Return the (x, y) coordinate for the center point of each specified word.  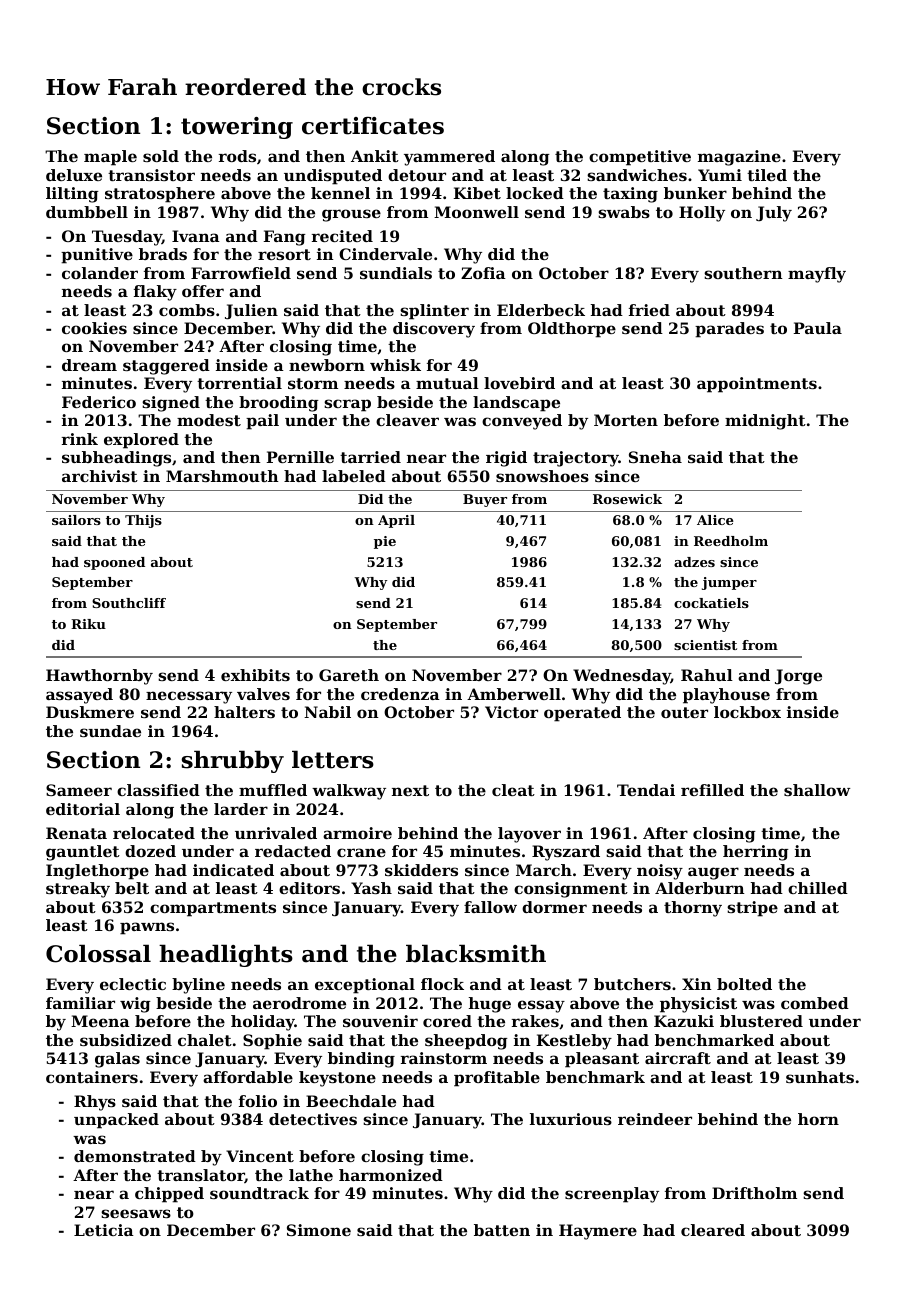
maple (110, 158)
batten (502, 1230)
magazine (739, 158)
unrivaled (276, 833)
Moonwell (476, 212)
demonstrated (135, 1156)
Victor (511, 712)
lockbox (747, 712)
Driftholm (754, 1193)
